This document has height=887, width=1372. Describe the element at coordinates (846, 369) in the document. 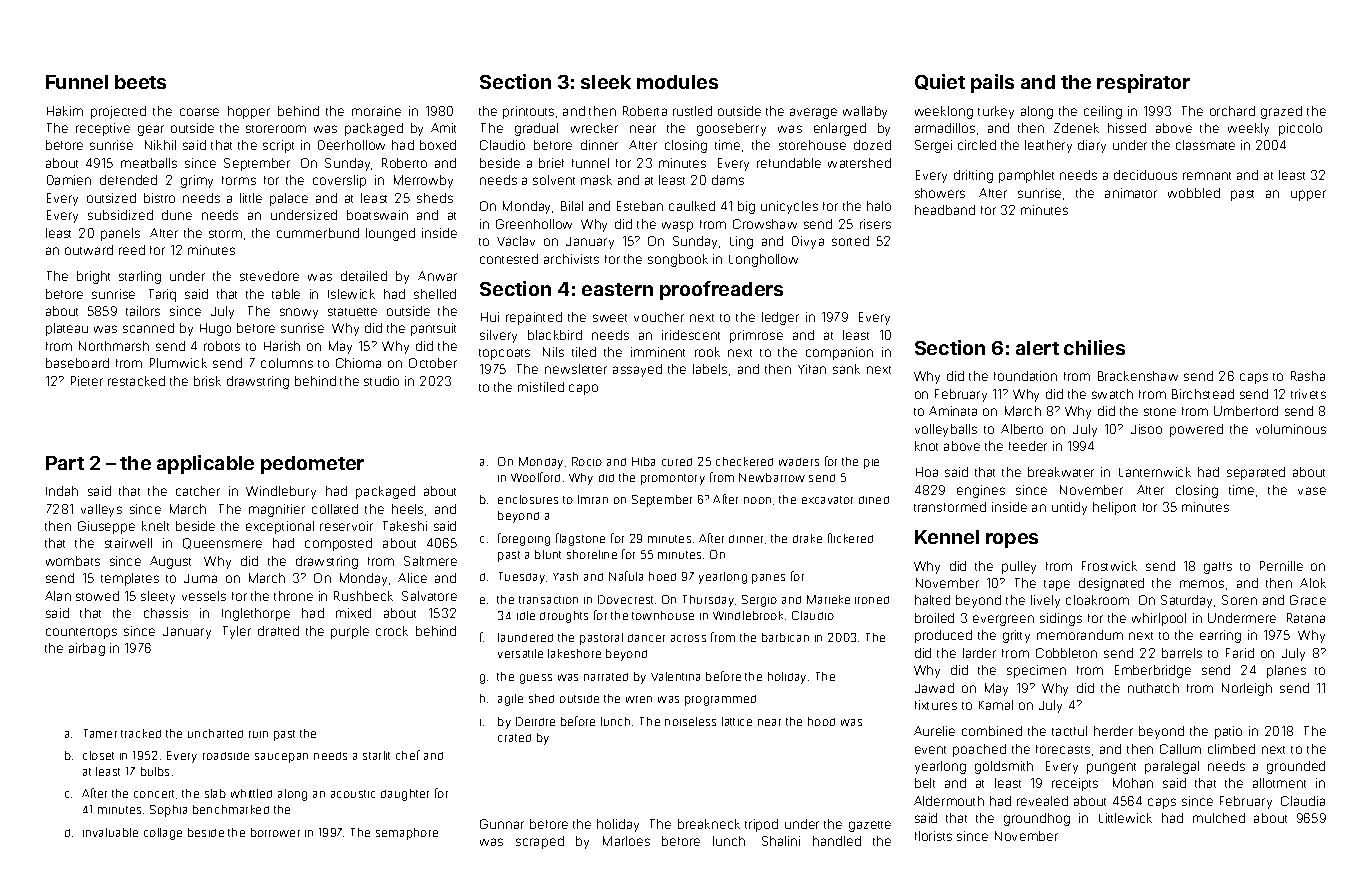

I see `sank` at that location.
